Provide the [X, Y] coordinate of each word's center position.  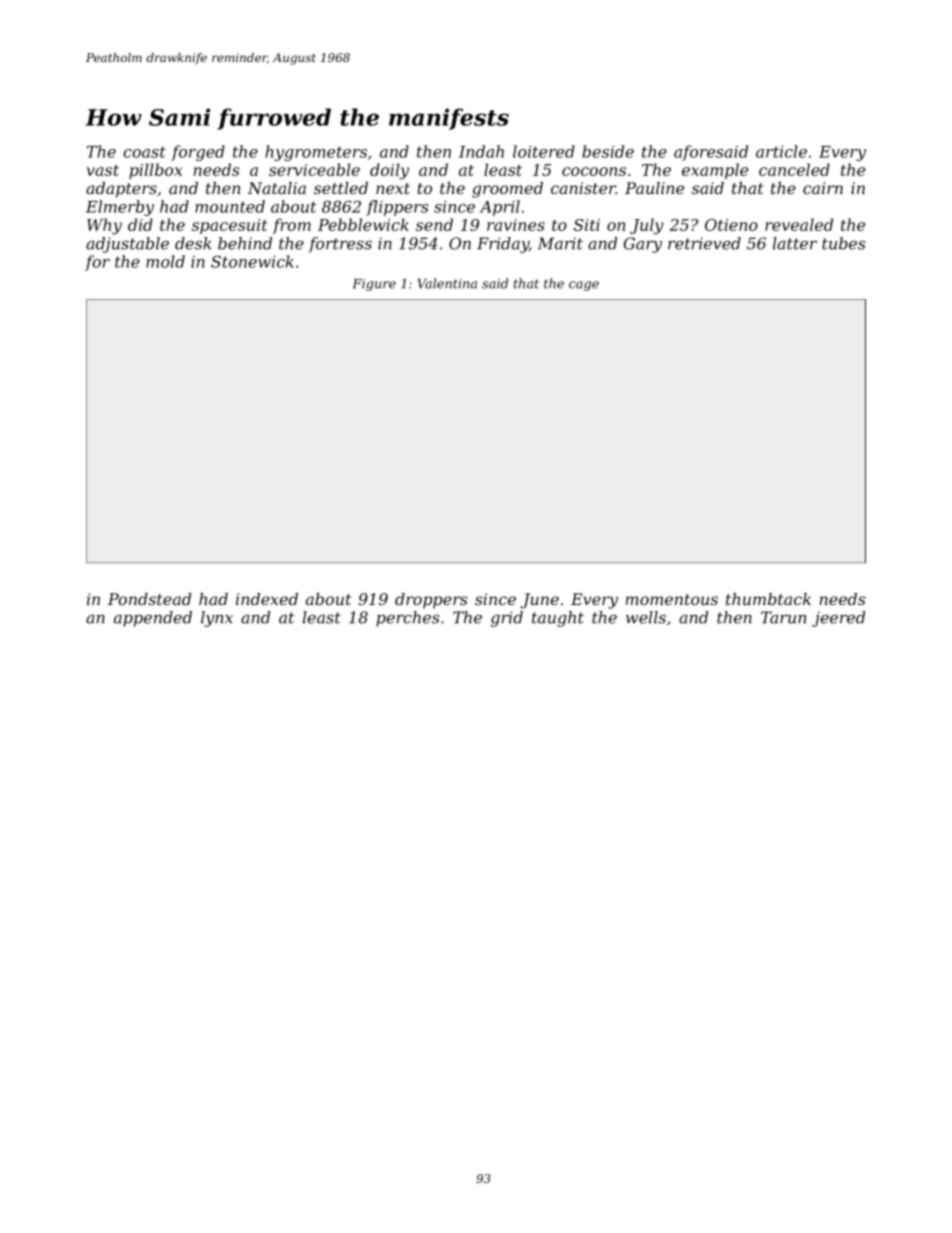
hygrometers [316, 153]
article [781, 151]
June [539, 601]
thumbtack [768, 599]
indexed [267, 599]
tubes [843, 243]
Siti [587, 225]
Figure [374, 285]
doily [389, 171]
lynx [217, 619]
